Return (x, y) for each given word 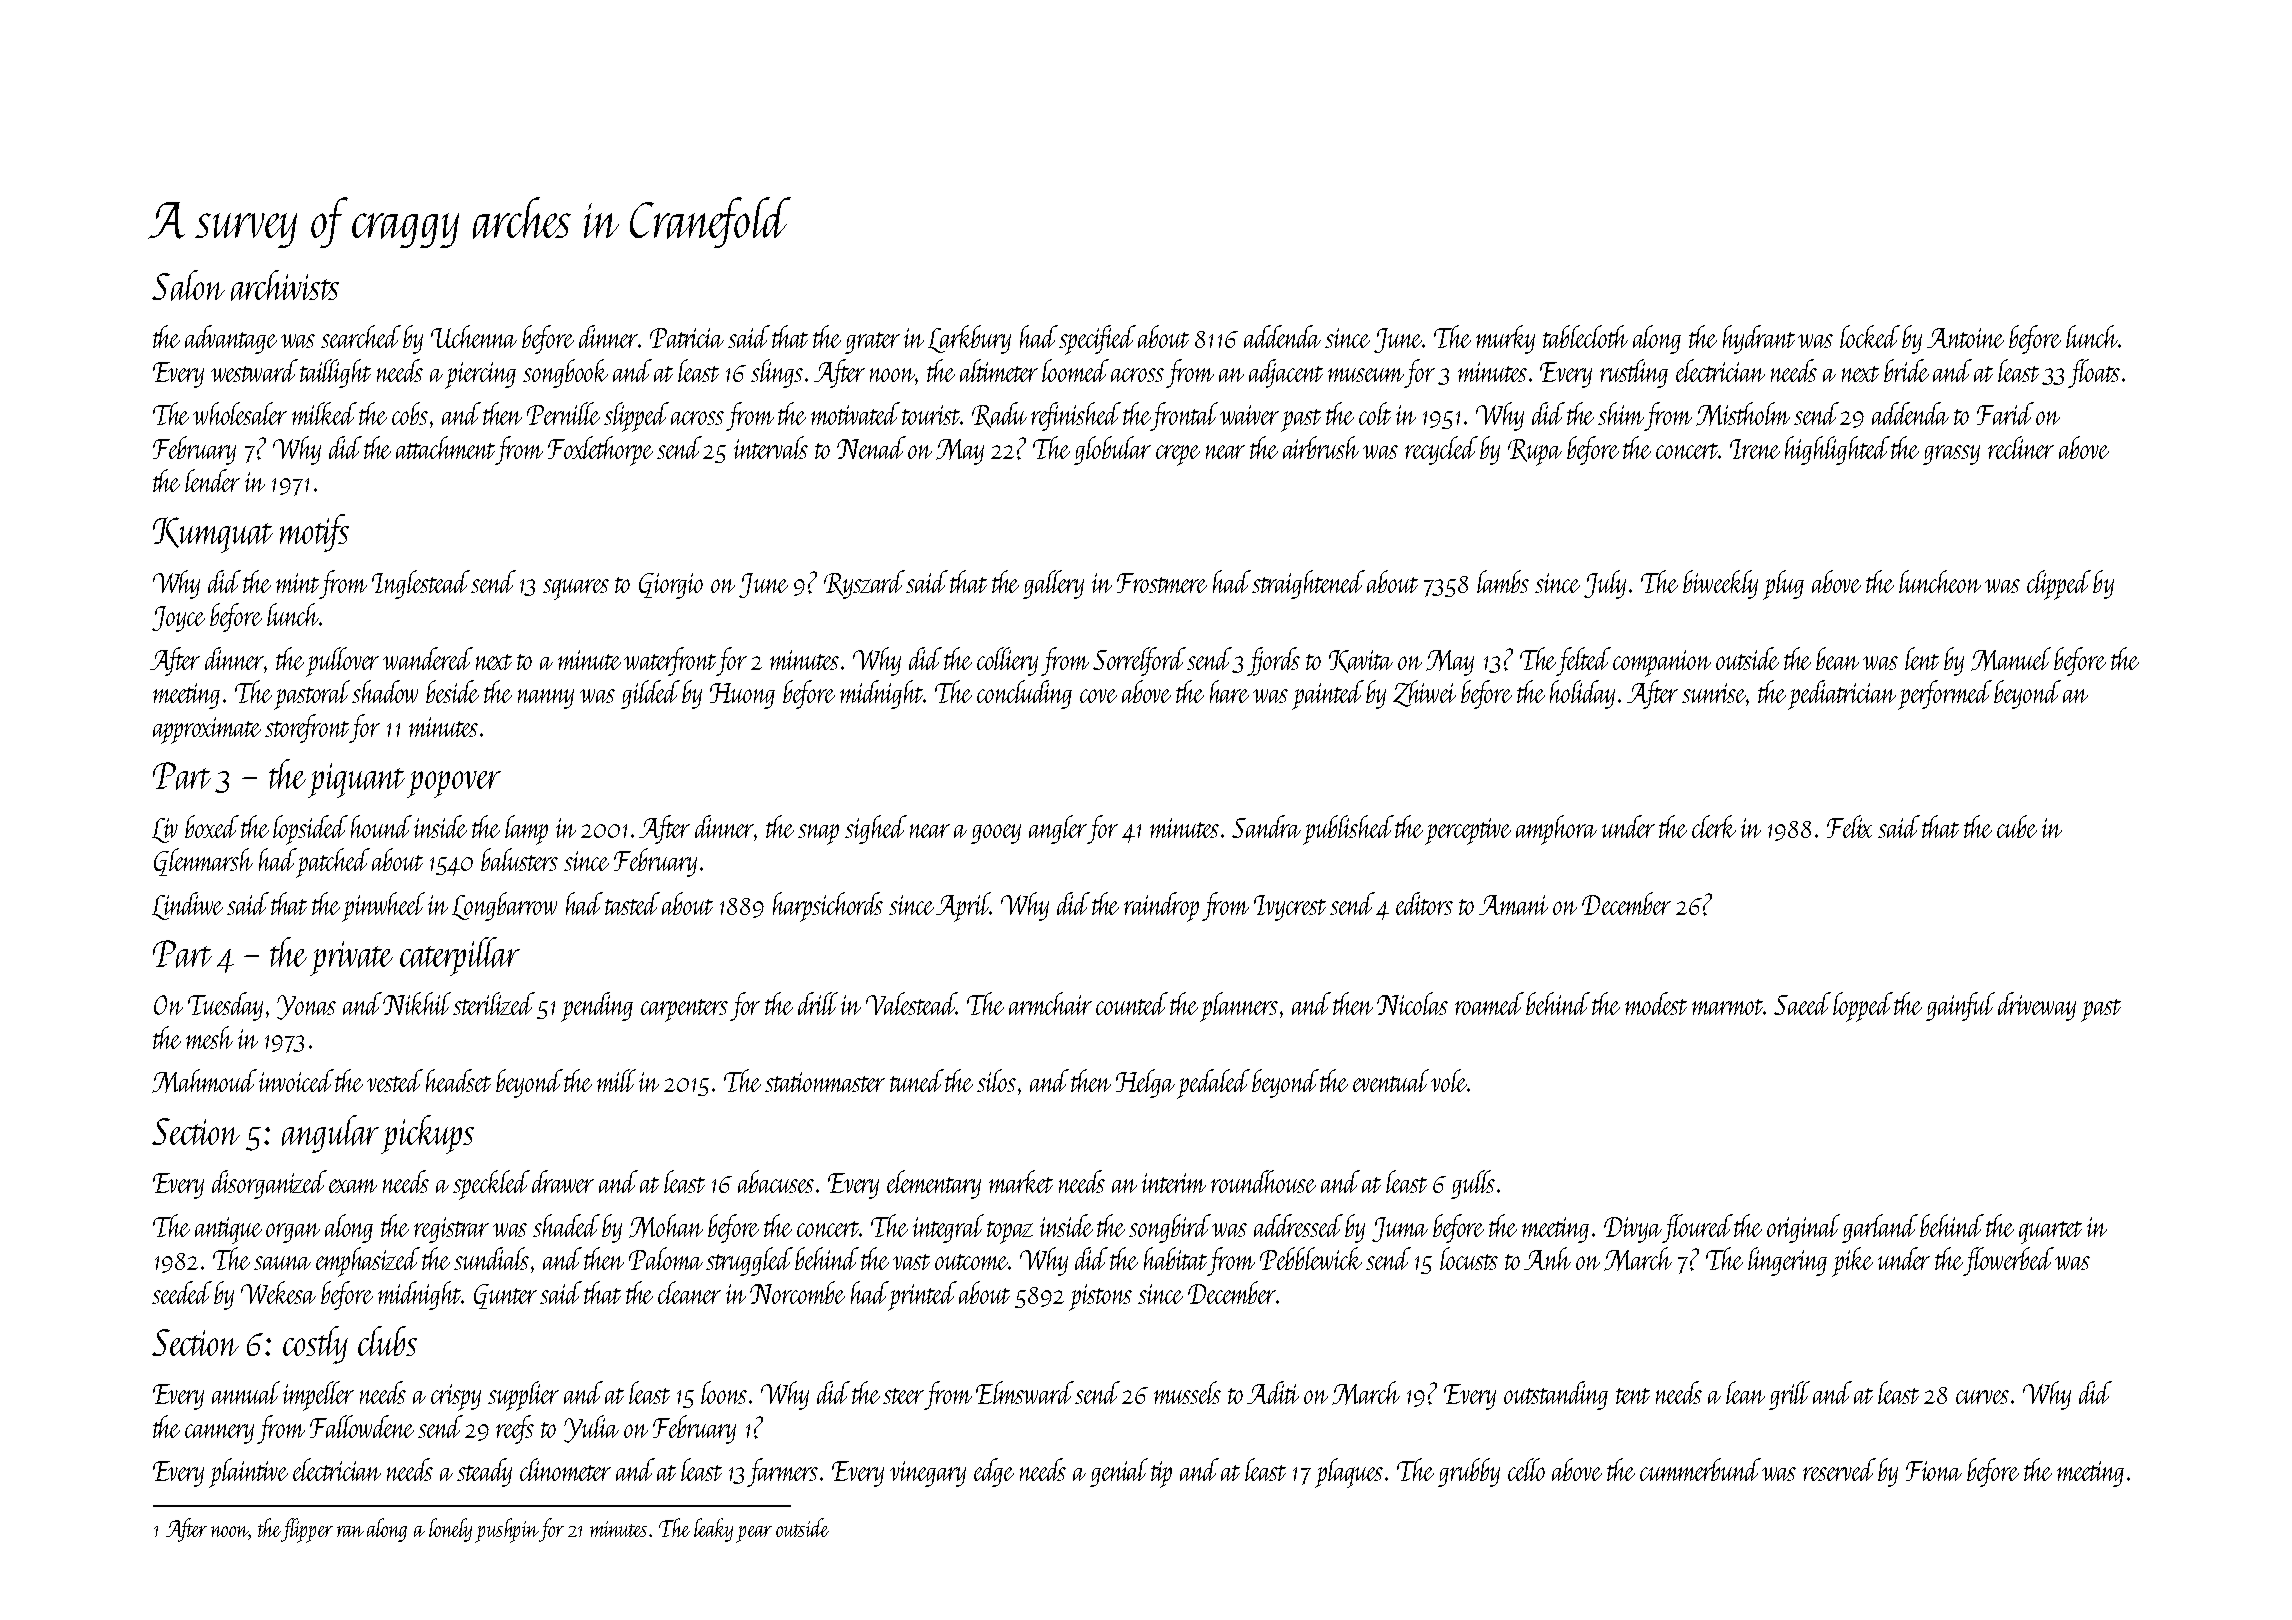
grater (872, 343)
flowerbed (2009, 1261)
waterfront (670, 661)
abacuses (776, 1181)
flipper (307, 1530)
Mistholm (1743, 414)
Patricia (687, 338)
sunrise (1714, 694)
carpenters (684, 1010)
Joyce (178, 619)
